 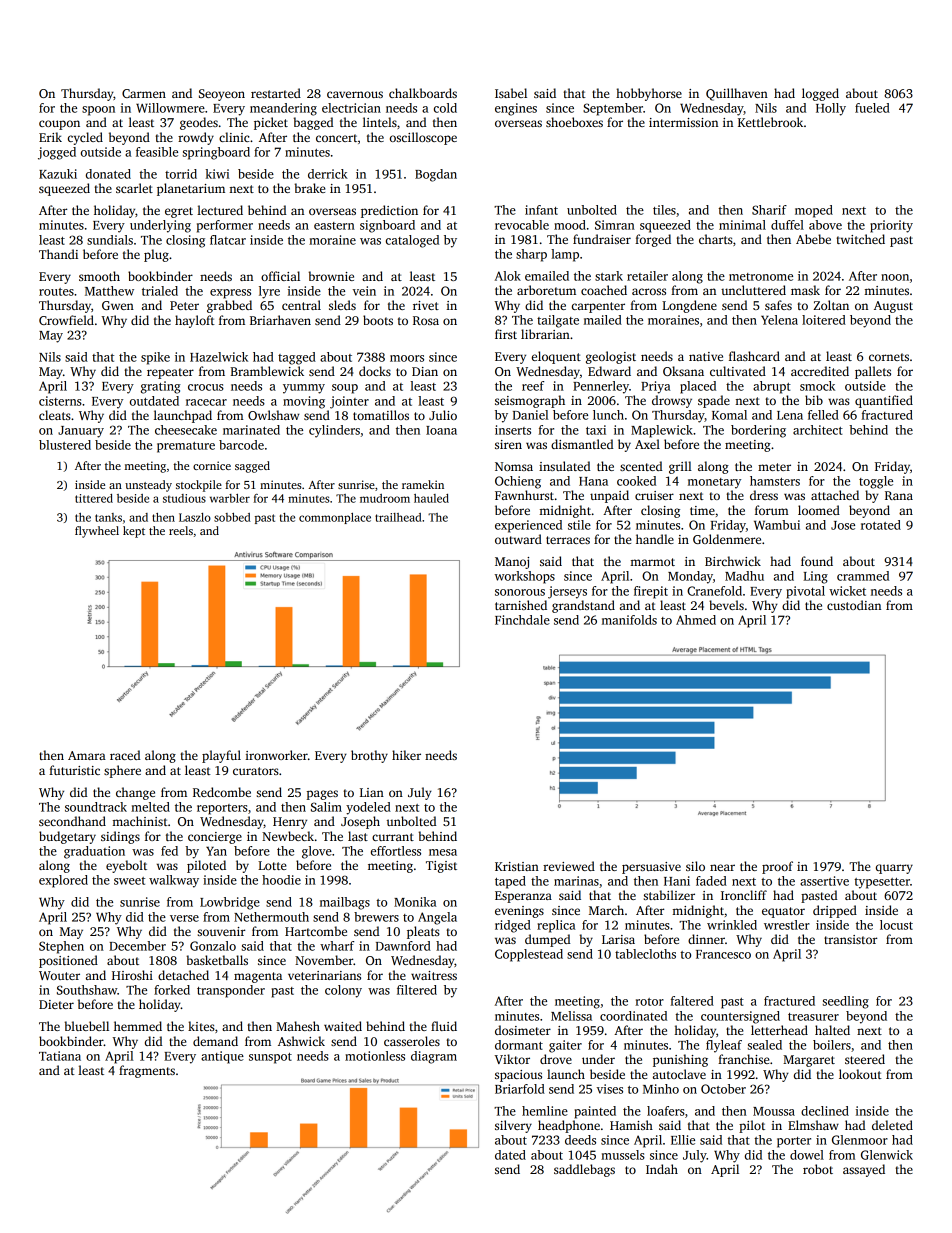 I want to click on cisterns, so click(x=60, y=401).
